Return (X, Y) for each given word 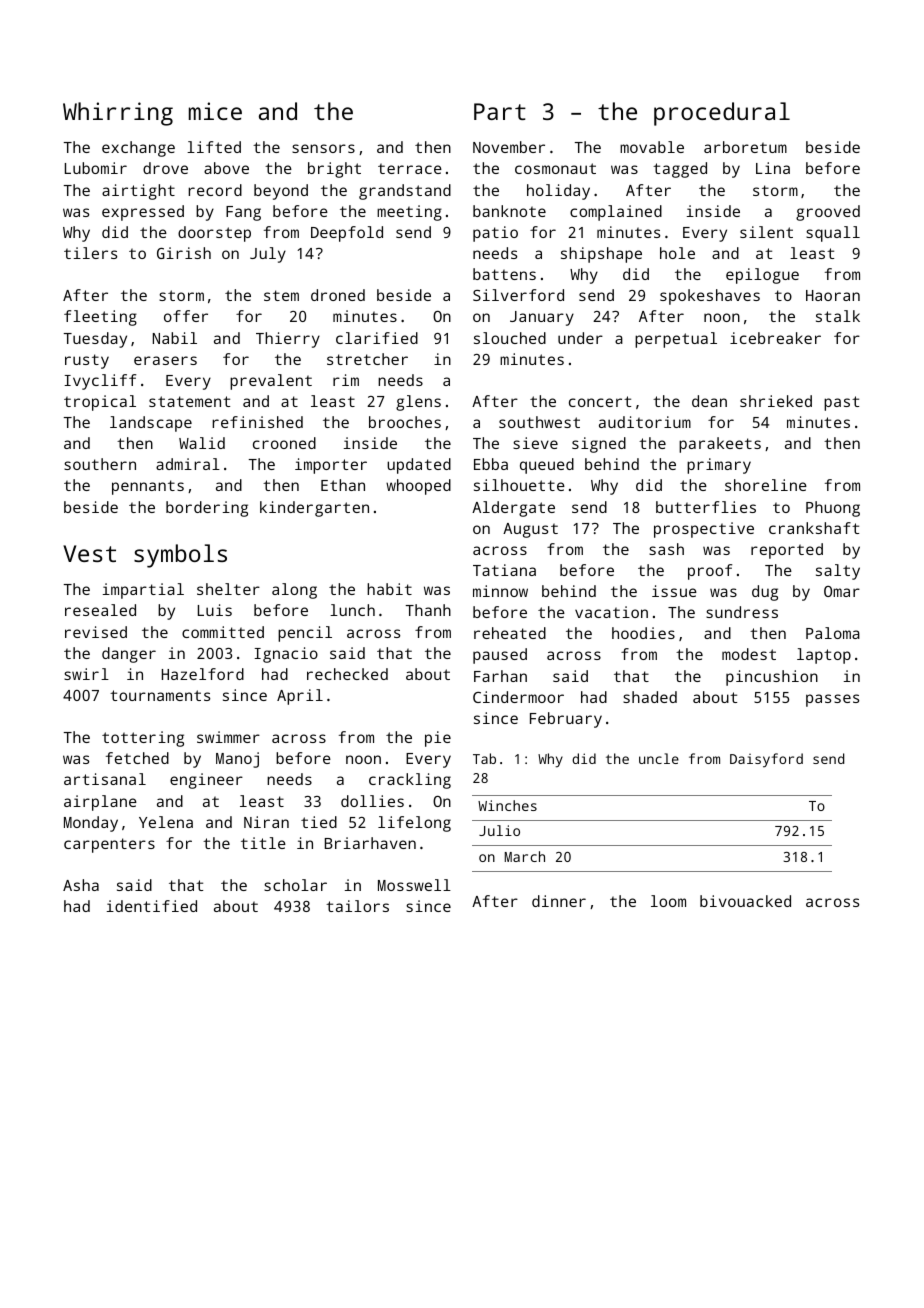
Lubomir (96, 168)
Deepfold (347, 234)
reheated (510, 633)
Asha (81, 885)
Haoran (833, 295)
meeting (409, 213)
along (294, 591)
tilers (90, 253)
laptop (824, 656)
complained (616, 213)
